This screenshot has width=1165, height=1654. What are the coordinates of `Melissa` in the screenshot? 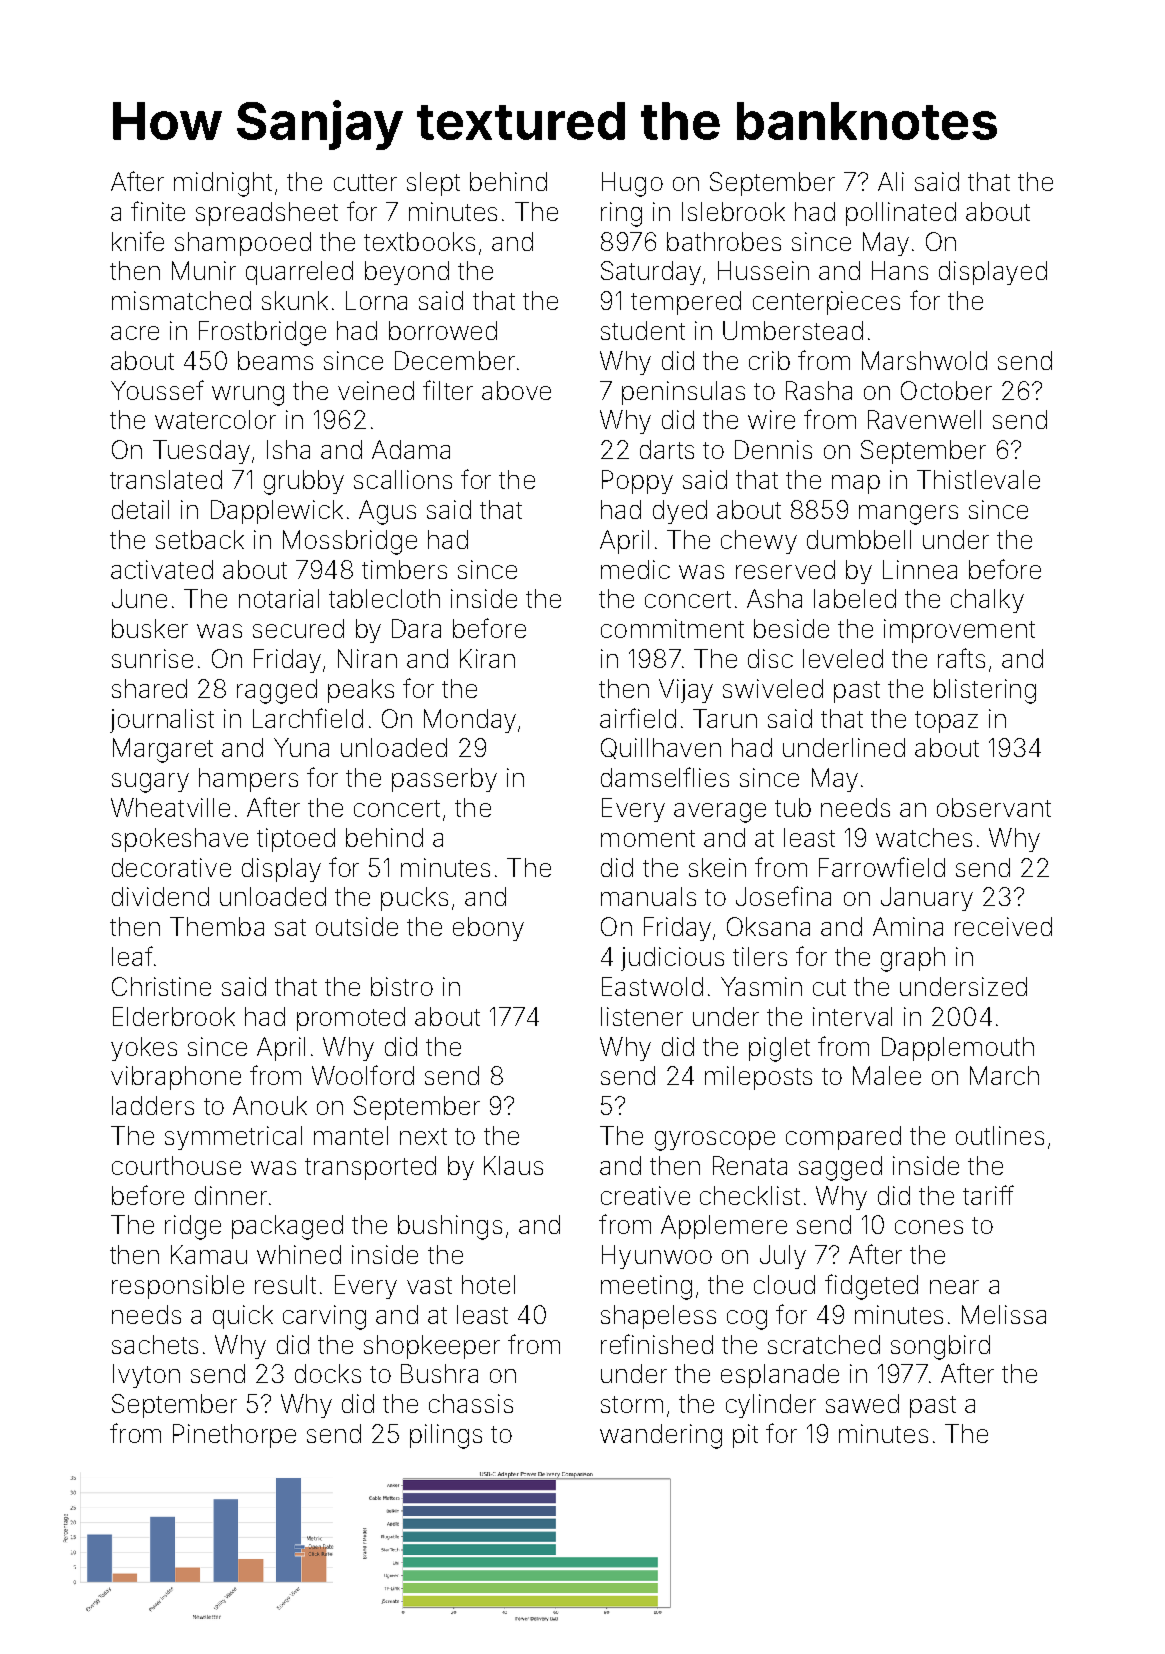 It's located at (1004, 1314).
